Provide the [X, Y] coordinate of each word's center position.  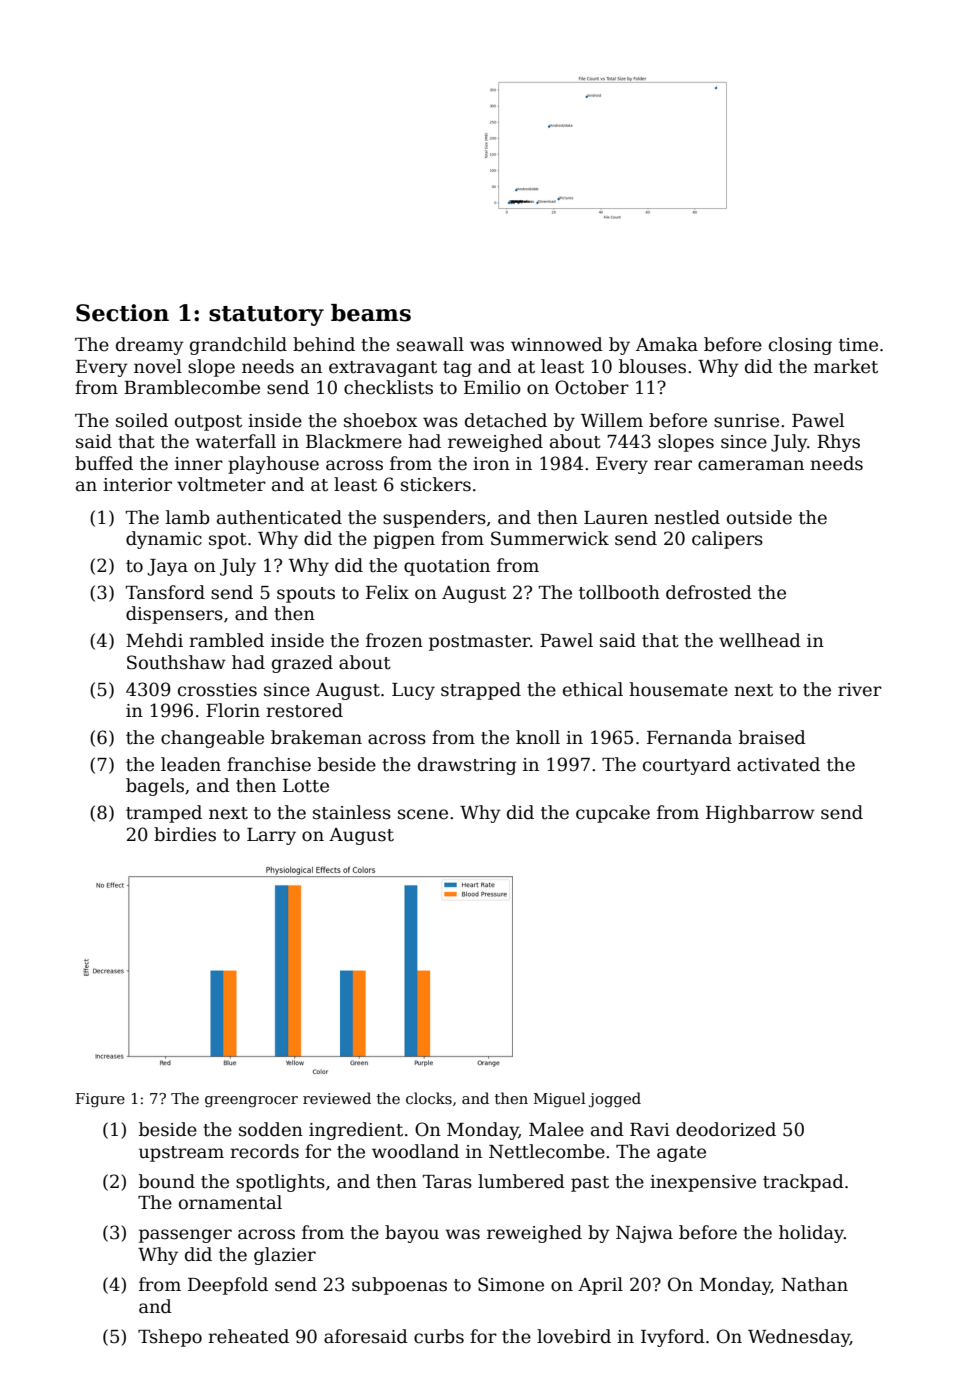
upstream [181, 1154]
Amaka [667, 344]
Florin [233, 710]
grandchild [238, 346]
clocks [429, 1098]
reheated [248, 1336]
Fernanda [689, 737]
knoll [538, 737]
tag [457, 369]
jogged [615, 1100]
